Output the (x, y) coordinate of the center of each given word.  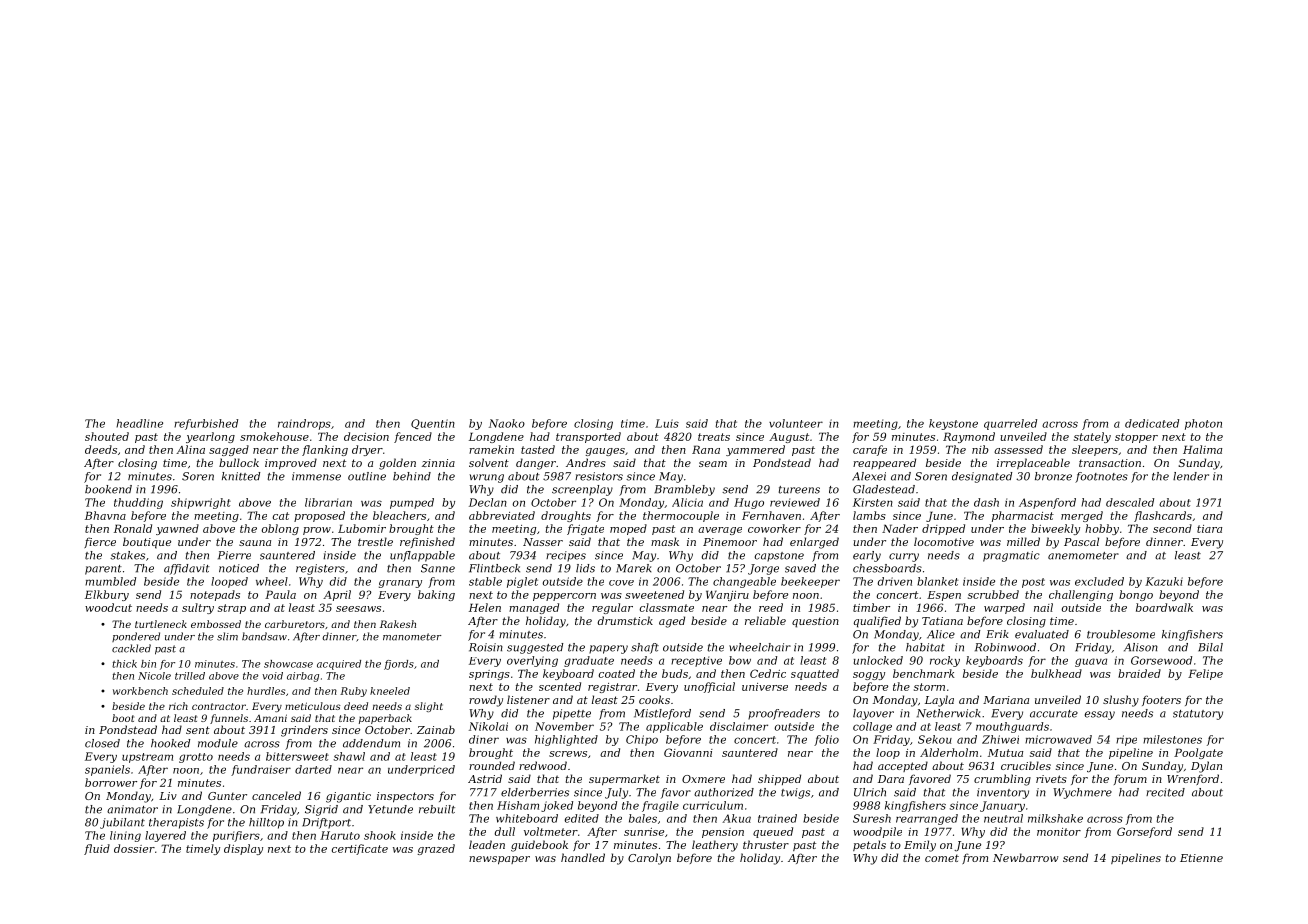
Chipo (642, 740)
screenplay (582, 490)
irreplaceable (1033, 463)
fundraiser (261, 770)
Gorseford (1144, 832)
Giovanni (688, 752)
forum (1130, 779)
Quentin (433, 424)
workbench (140, 691)
